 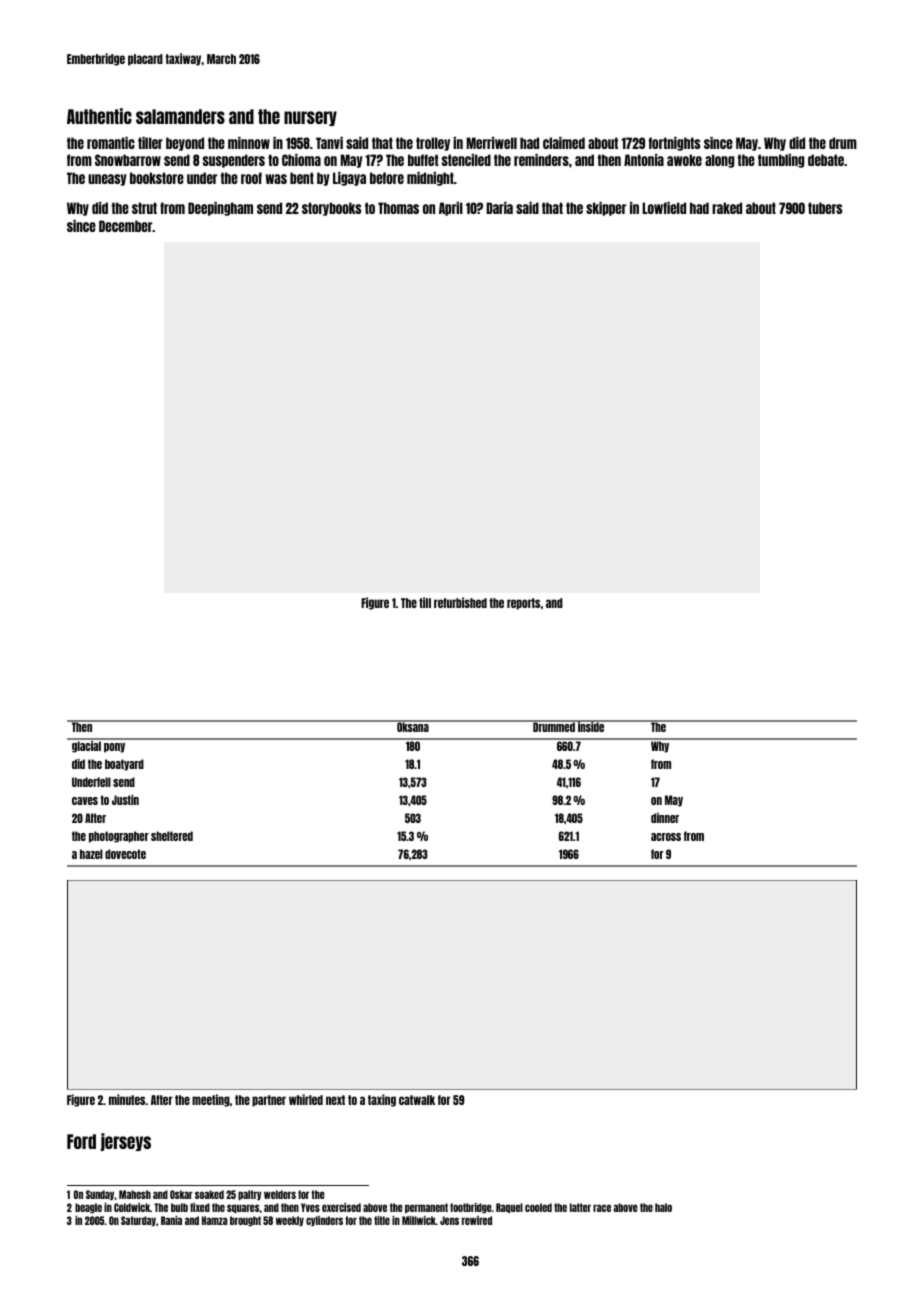 I want to click on December, so click(x=126, y=226).
